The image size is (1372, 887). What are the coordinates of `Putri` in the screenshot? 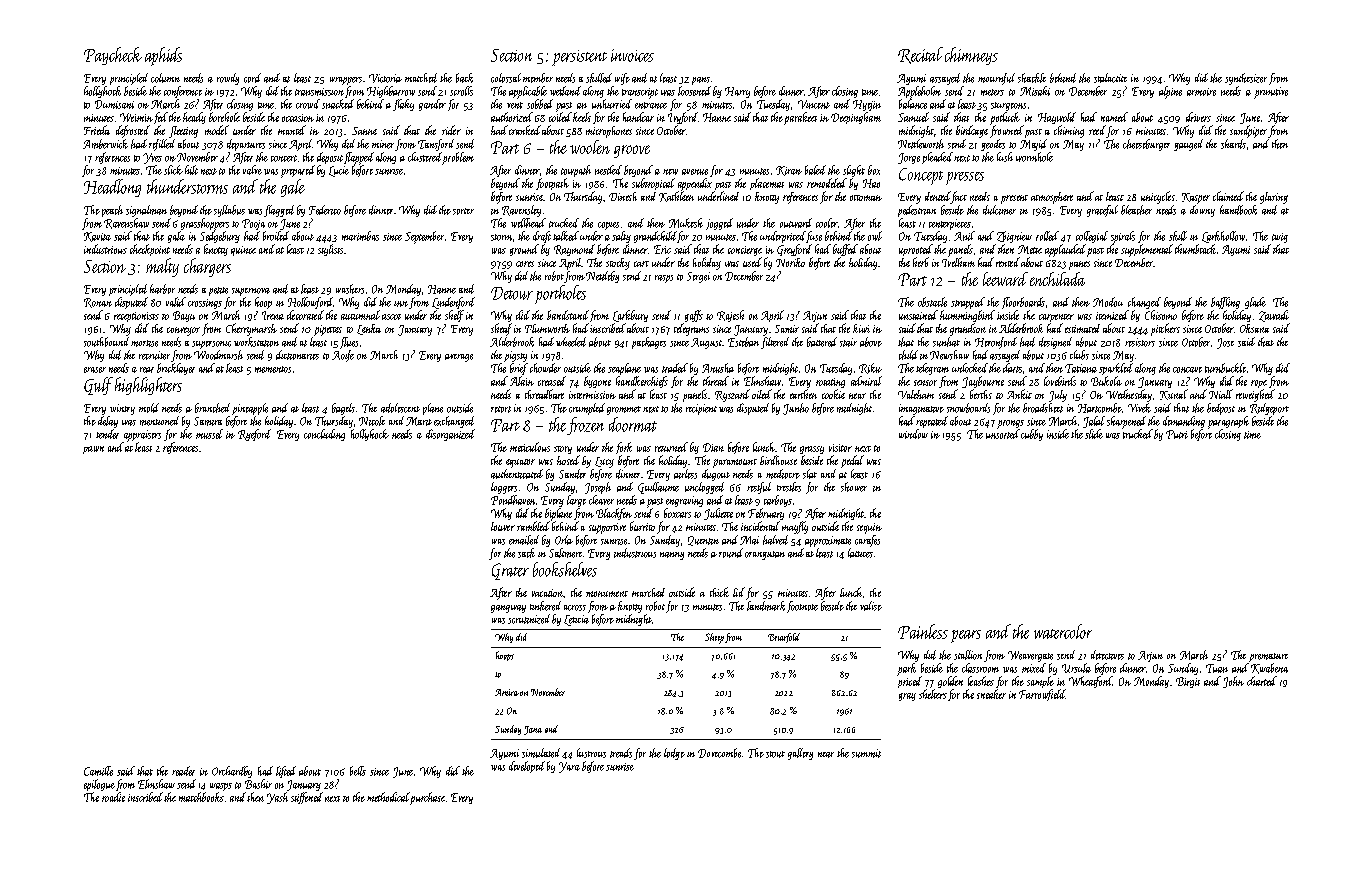 It's located at (1177, 434).
